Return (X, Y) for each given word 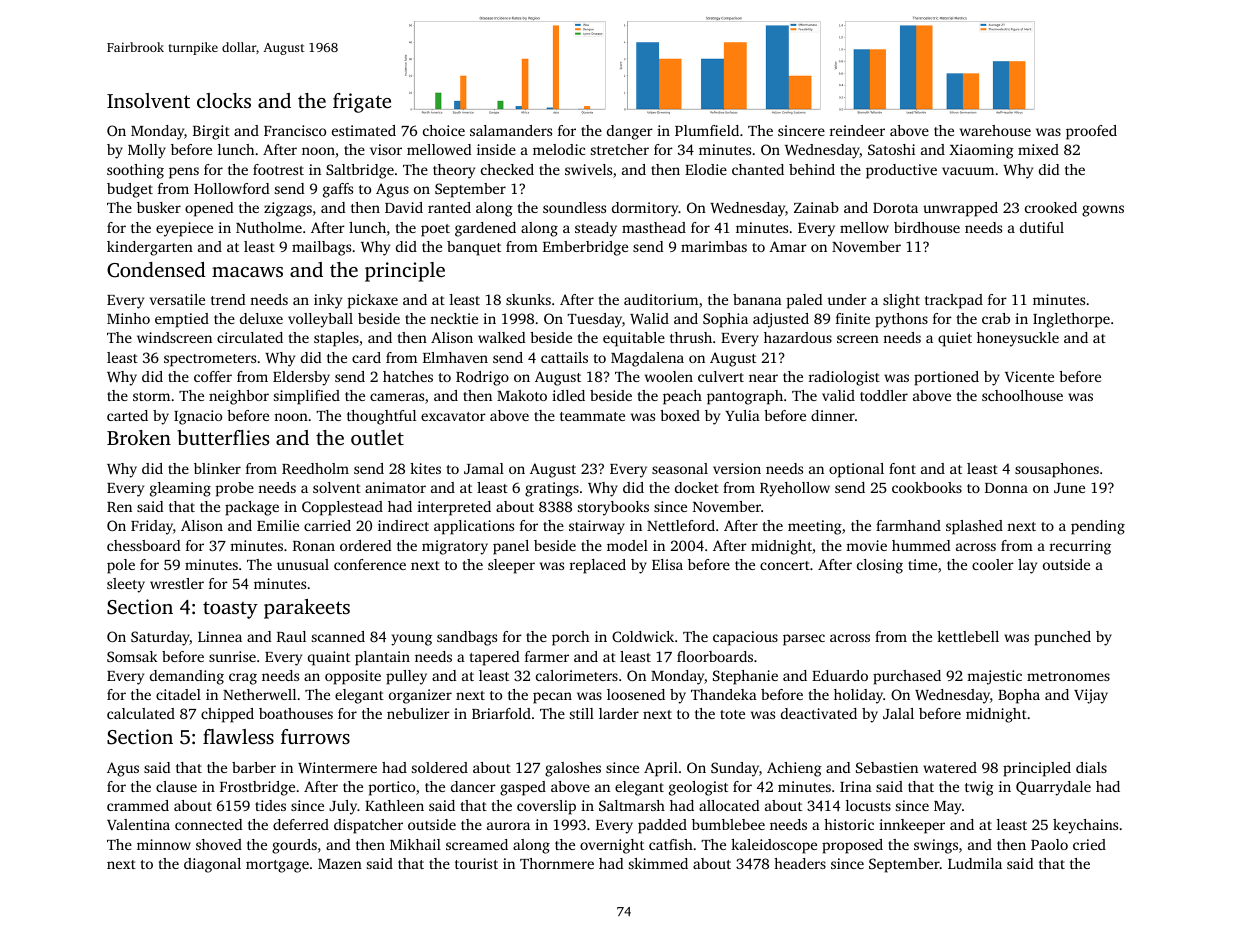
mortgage (277, 866)
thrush (691, 337)
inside (496, 149)
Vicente (1029, 376)
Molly (147, 151)
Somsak (132, 656)
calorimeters (577, 675)
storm (151, 396)
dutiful (1042, 227)
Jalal (898, 713)
